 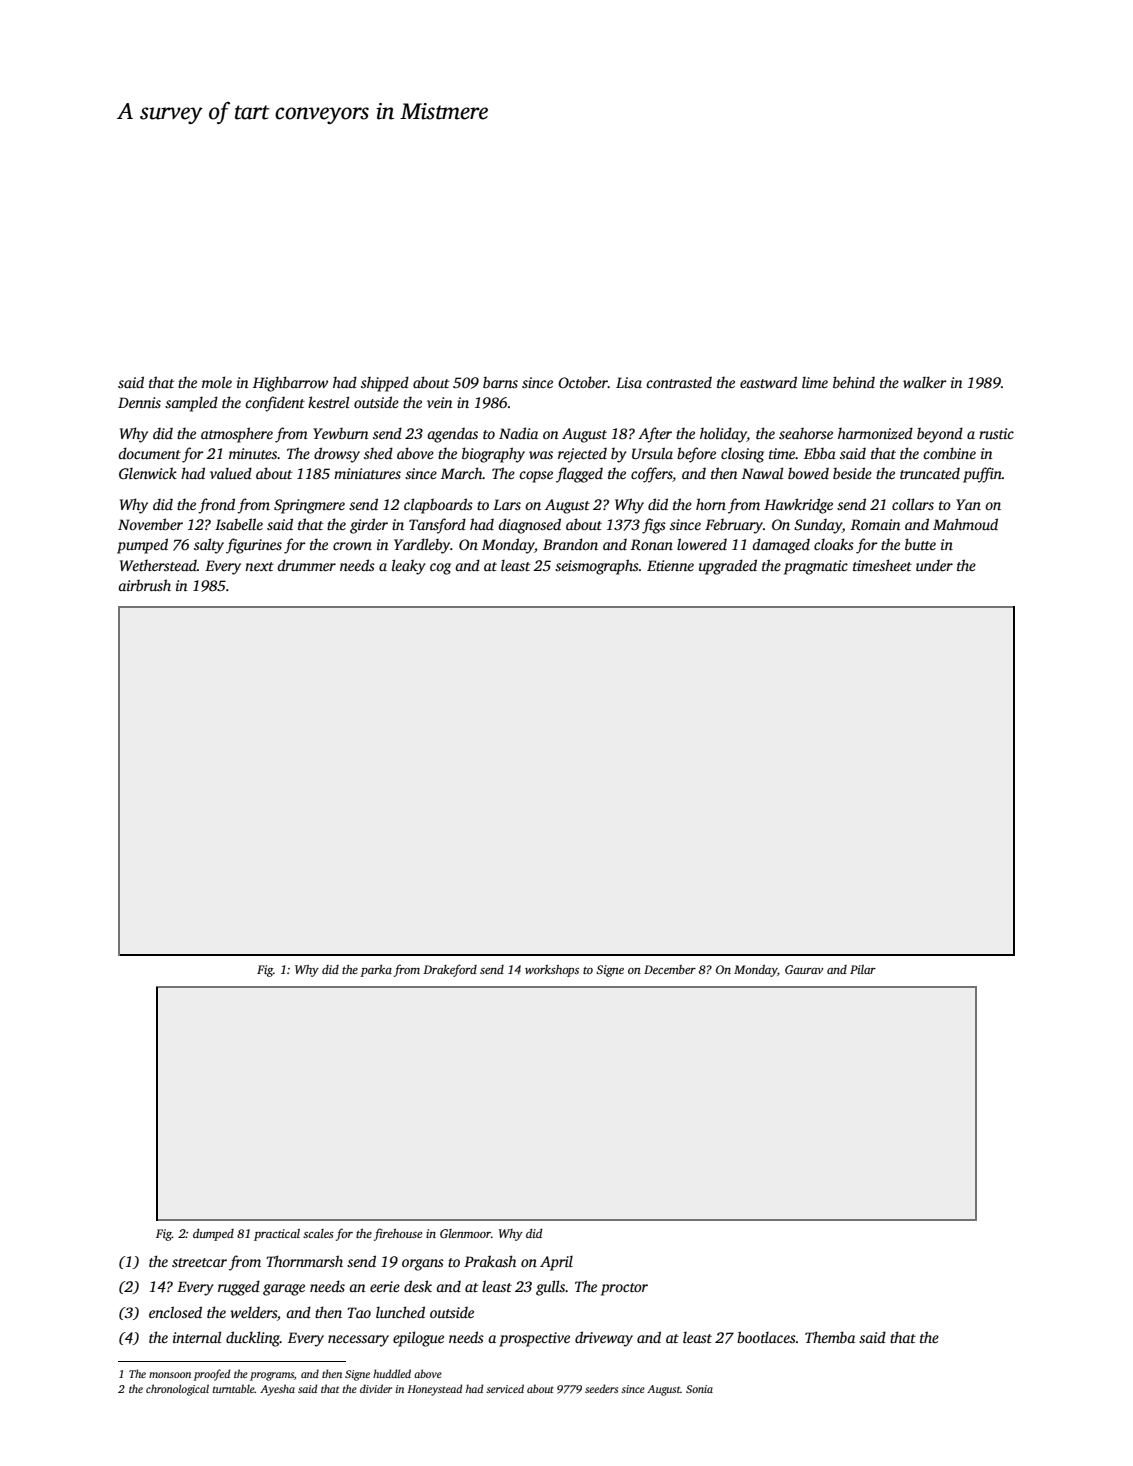 What do you see at coordinates (213, 1235) in the page?
I see `dumped` at bounding box center [213, 1235].
